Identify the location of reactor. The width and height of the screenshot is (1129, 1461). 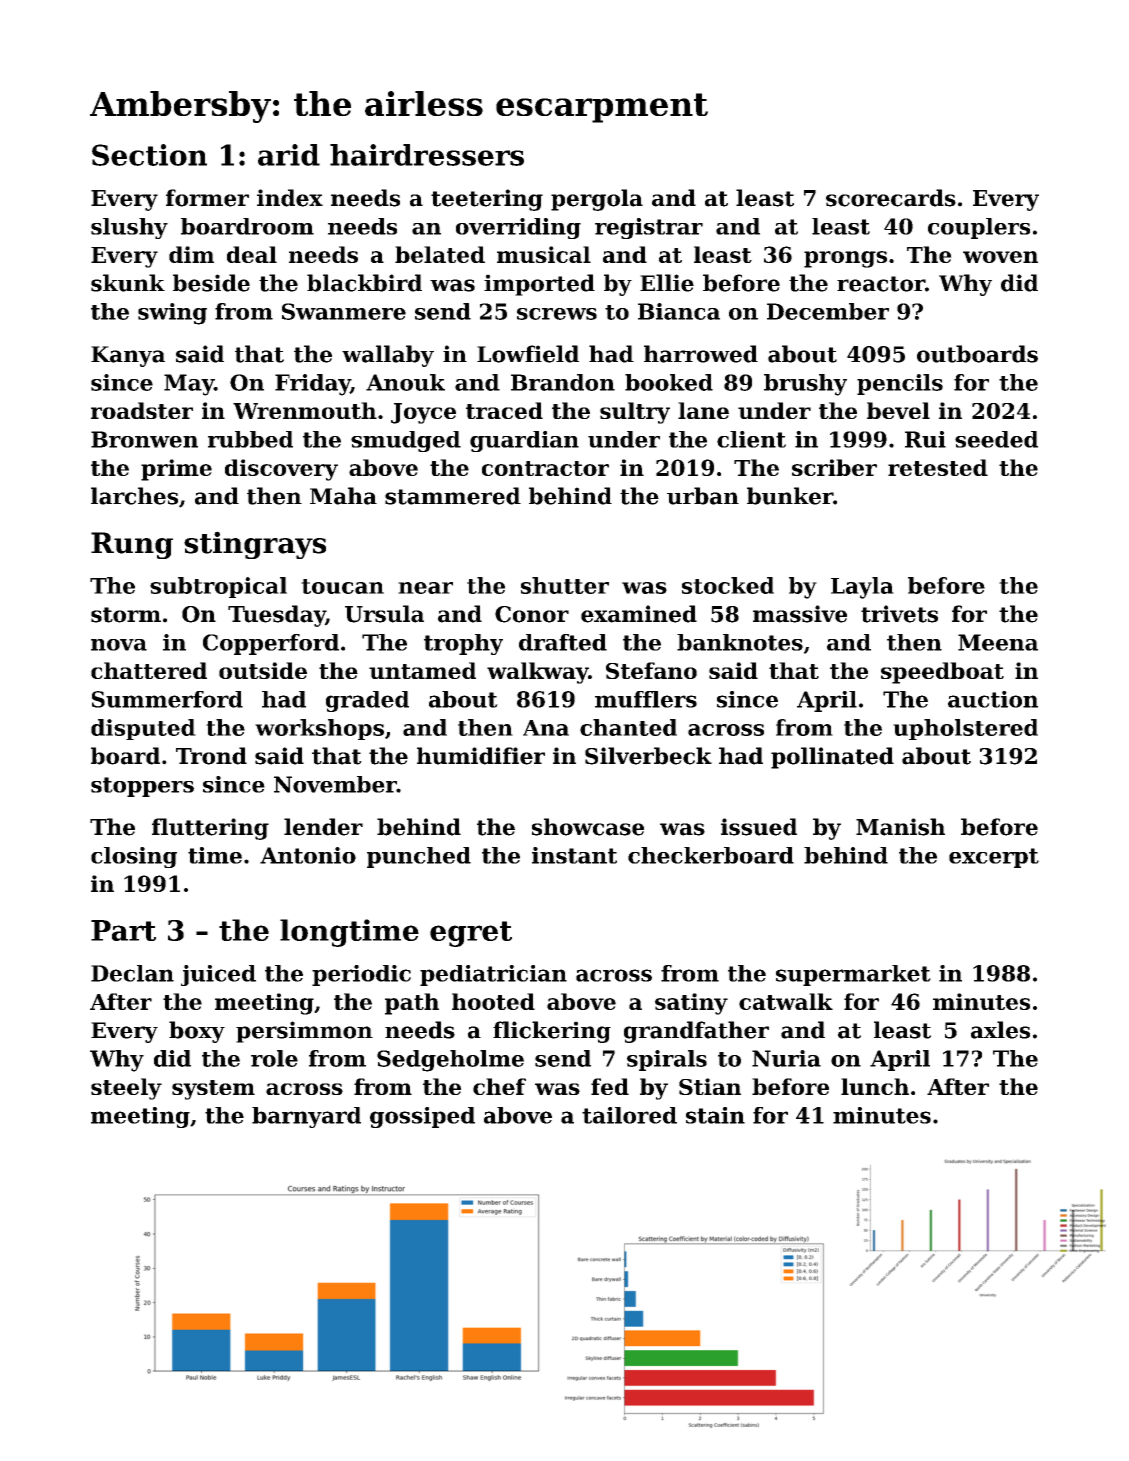
(881, 284).
